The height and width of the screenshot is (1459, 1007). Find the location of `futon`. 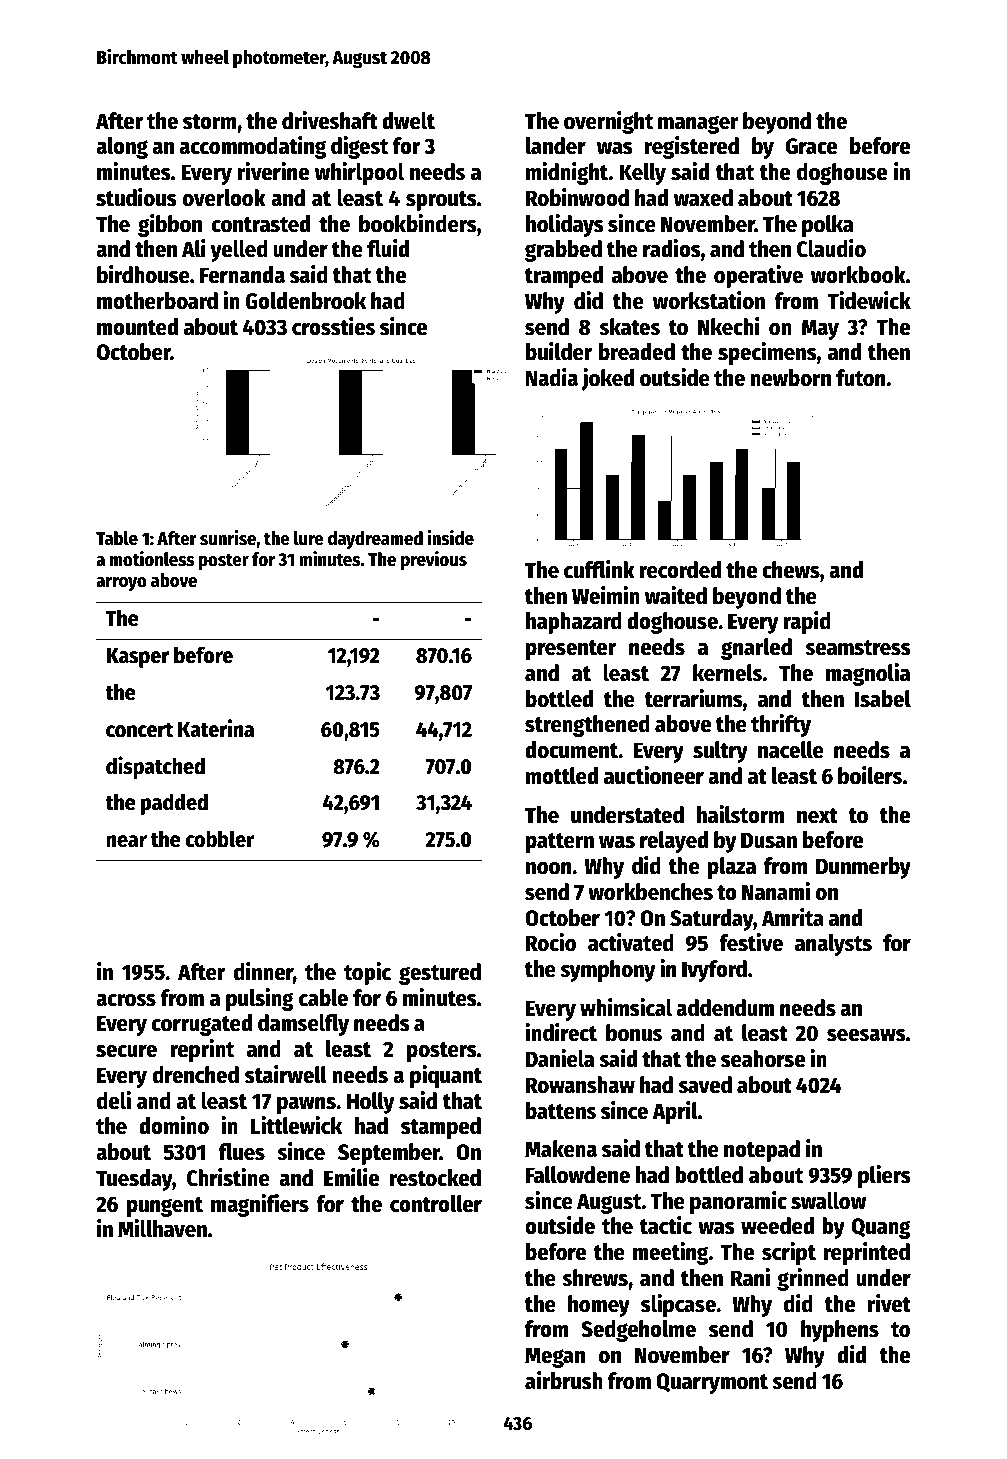

futon is located at coordinates (860, 378).
